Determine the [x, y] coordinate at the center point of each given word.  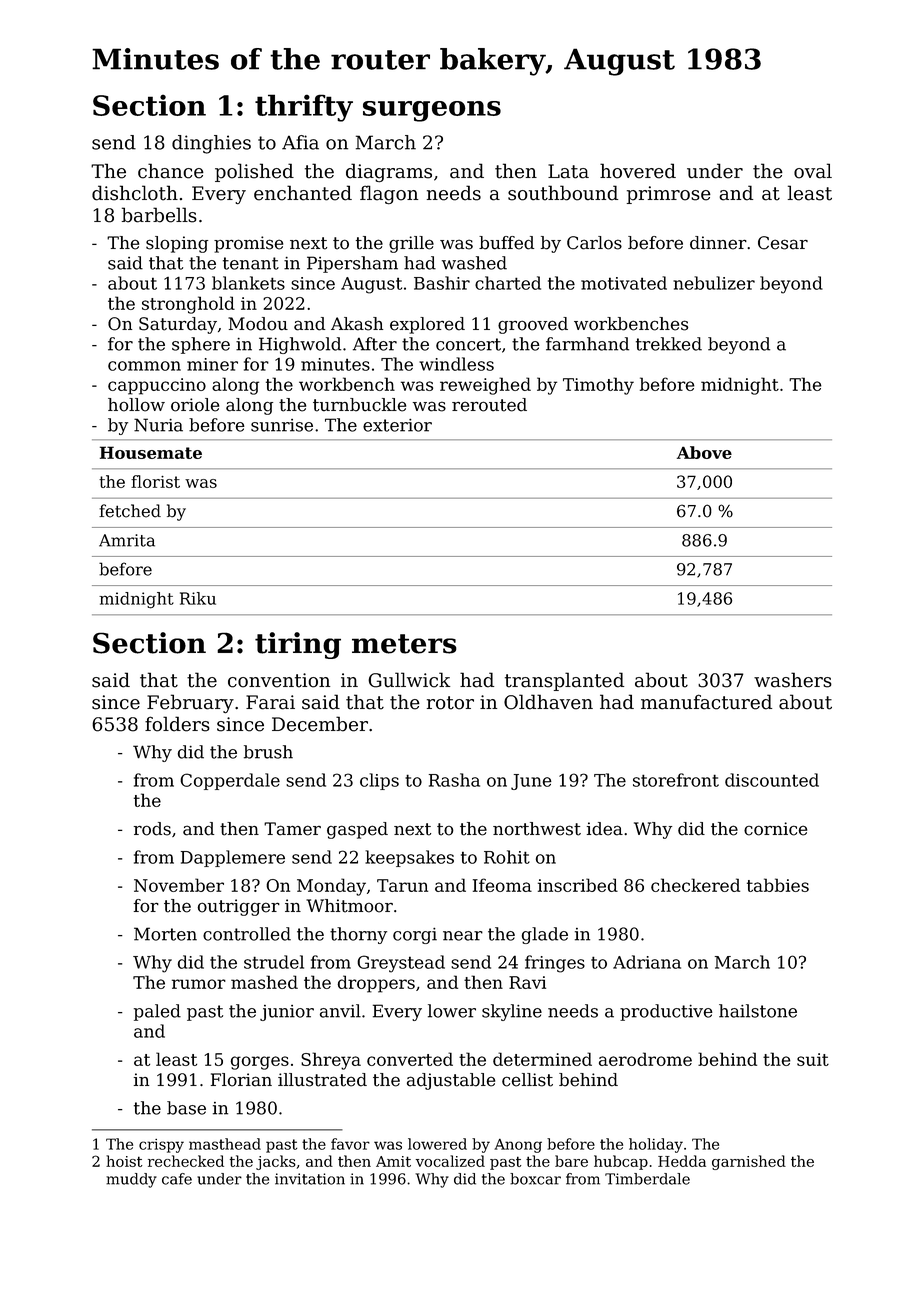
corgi [415, 936]
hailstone [758, 1011]
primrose [669, 195]
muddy [131, 1180]
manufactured [706, 702]
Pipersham [352, 264]
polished [254, 172]
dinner [718, 243]
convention [279, 680]
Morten [165, 934]
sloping [177, 244]
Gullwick [409, 680]
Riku [198, 598]
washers [793, 680]
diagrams [389, 173]
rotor [450, 703]
